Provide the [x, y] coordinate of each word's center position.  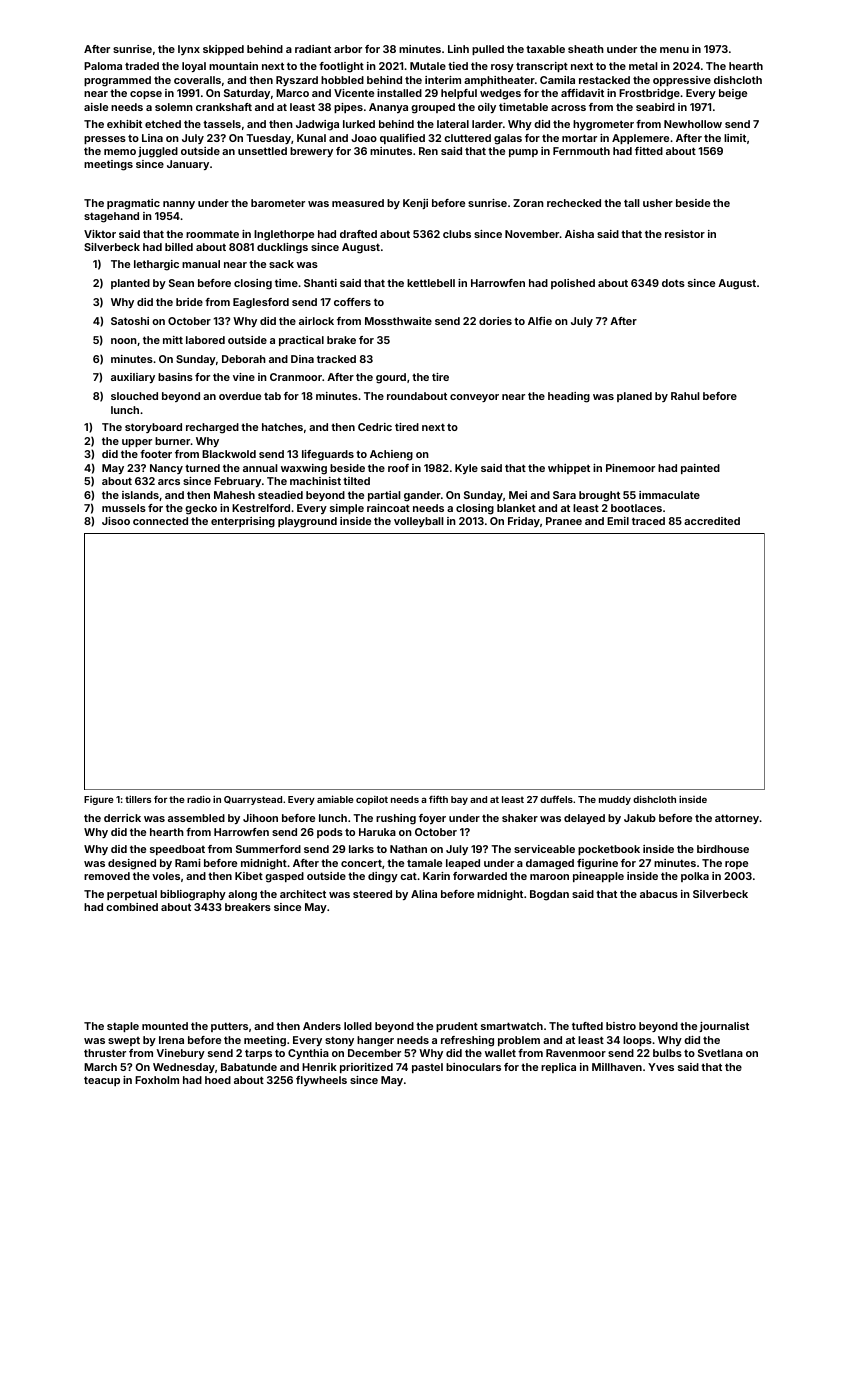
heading [569, 397]
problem [519, 1041]
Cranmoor [296, 377]
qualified [402, 139]
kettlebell [431, 283]
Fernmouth [581, 151]
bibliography [193, 895]
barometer [278, 203]
